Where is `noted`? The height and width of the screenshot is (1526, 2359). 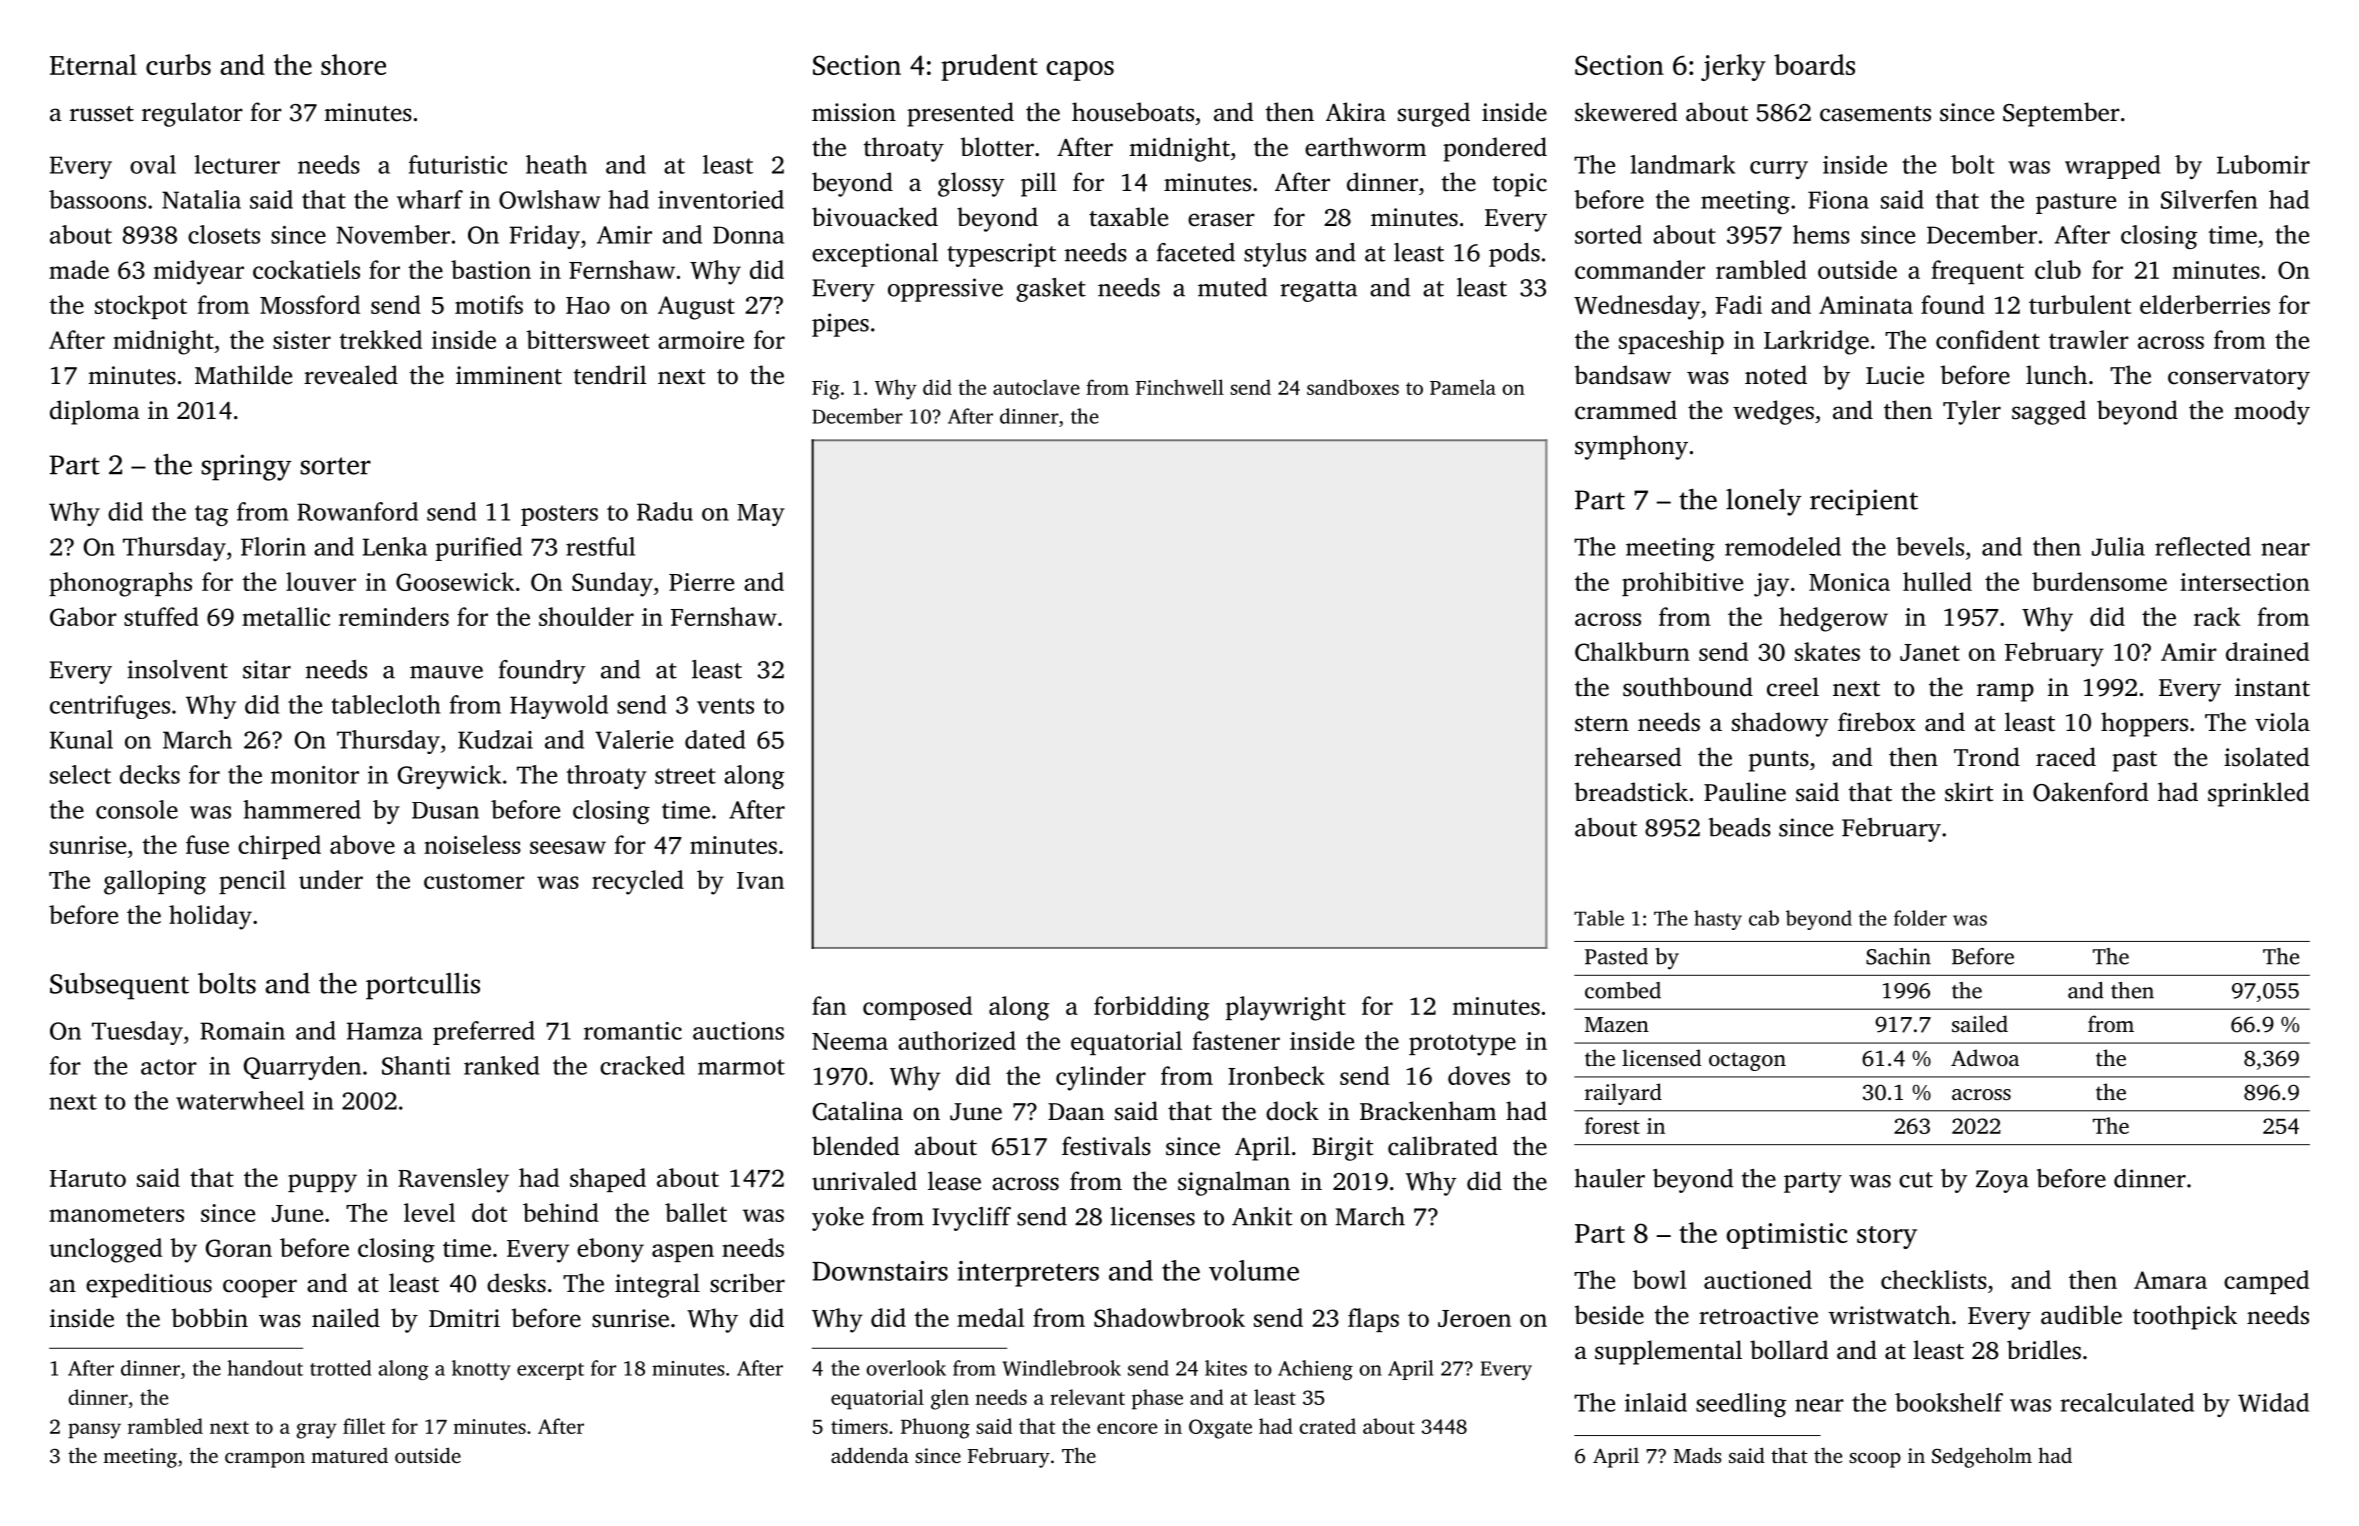 noted is located at coordinates (1776, 375).
